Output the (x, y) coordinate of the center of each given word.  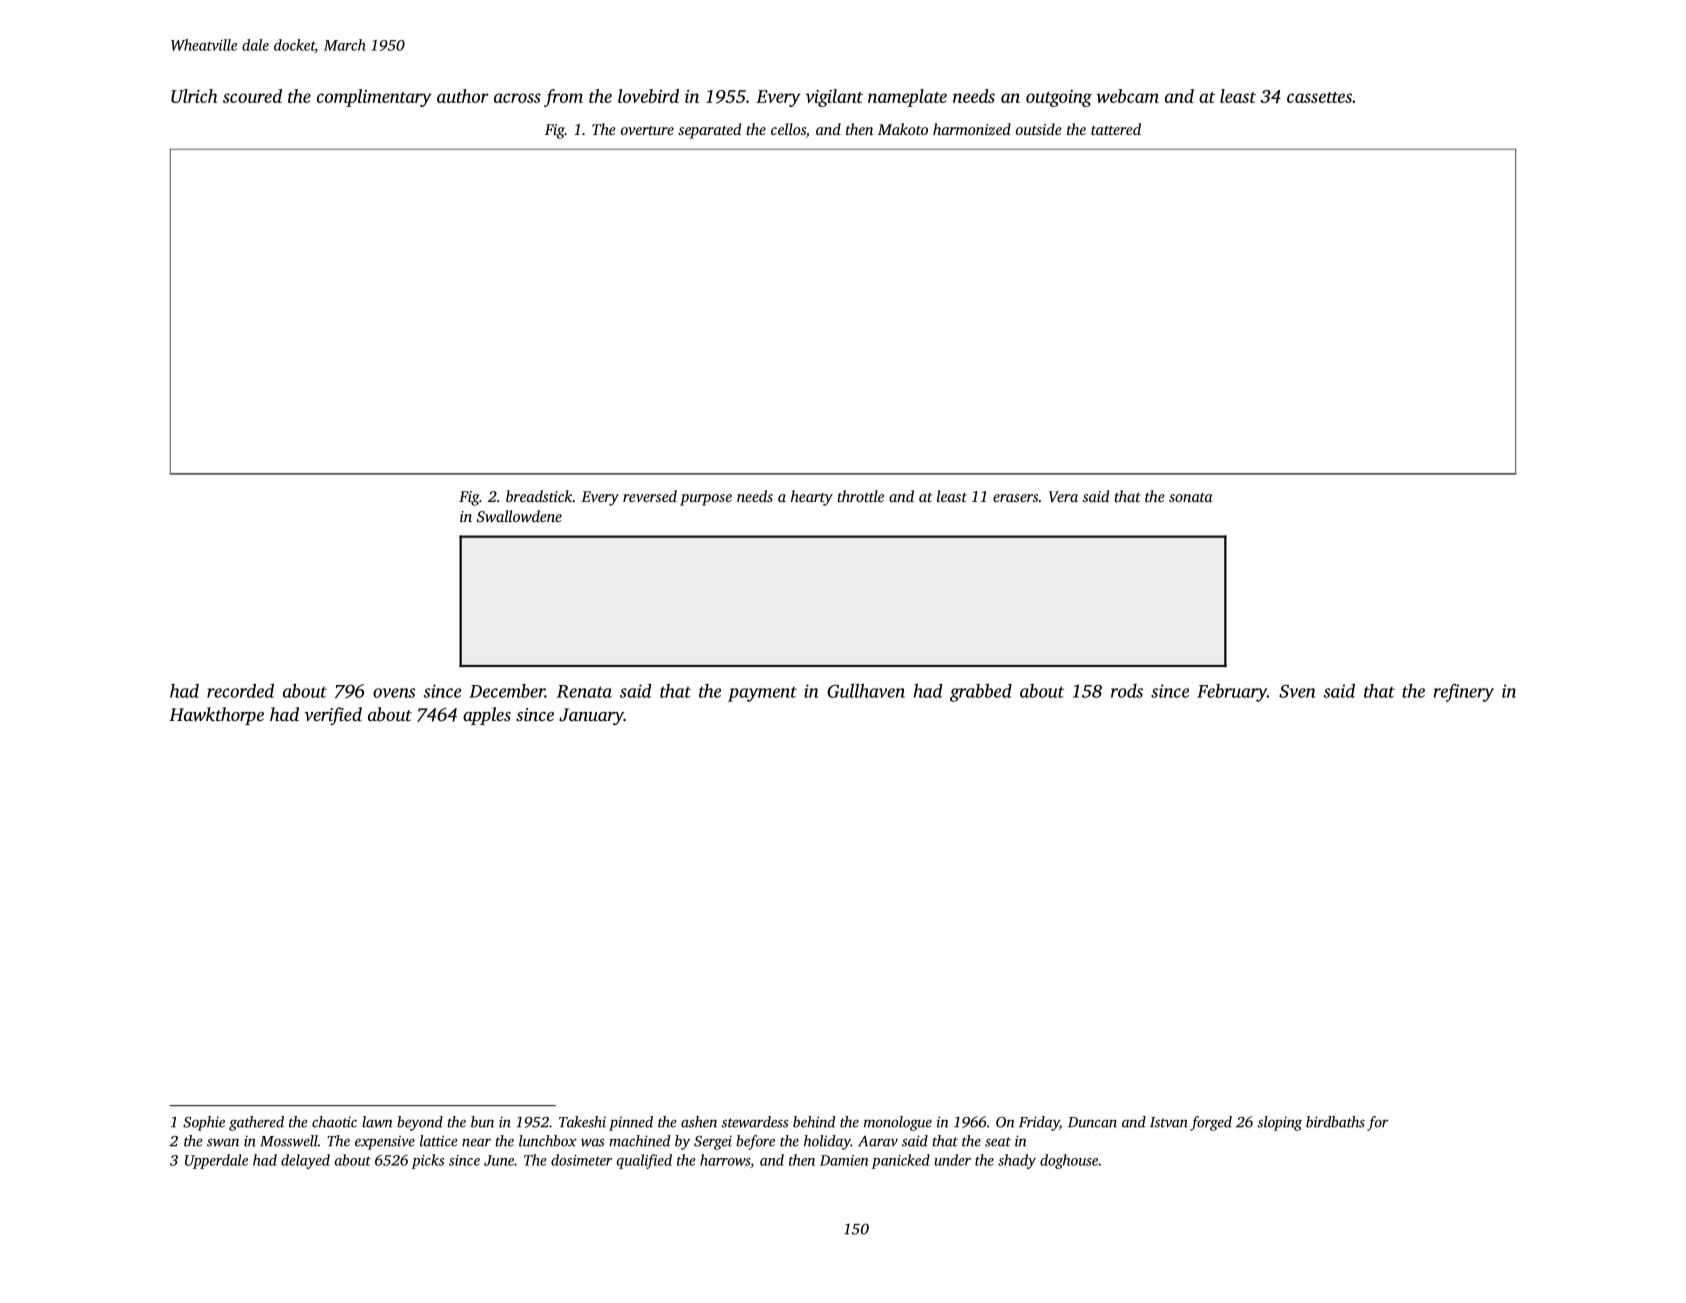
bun (482, 1122)
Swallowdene (519, 516)
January (591, 716)
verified (333, 716)
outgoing (1059, 98)
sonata (1191, 497)
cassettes (1319, 97)
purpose (706, 500)
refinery (1464, 693)
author (463, 96)
